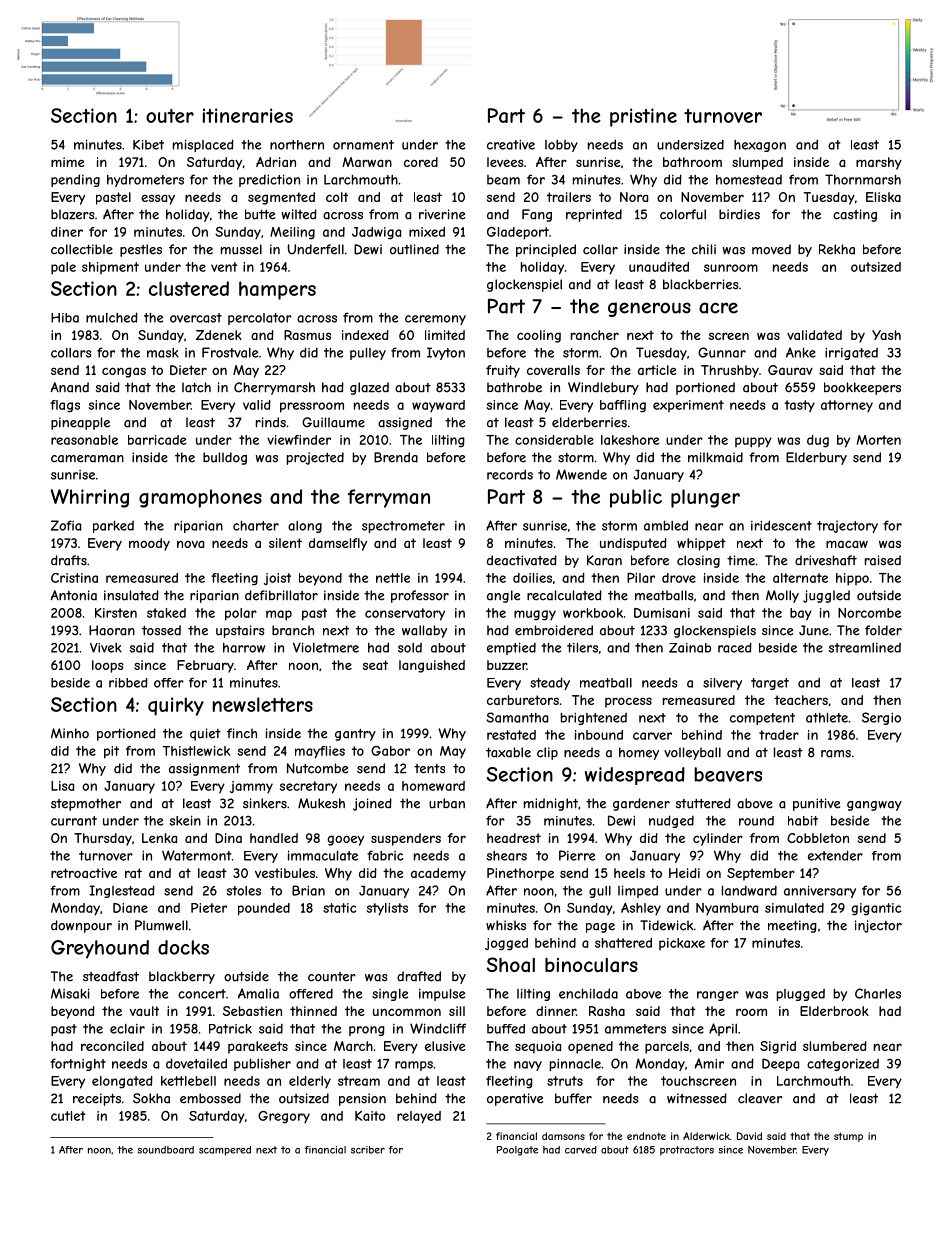 This screenshot has height=1233, width=952. Describe the element at coordinates (74, 821) in the screenshot. I see `currant` at that location.
